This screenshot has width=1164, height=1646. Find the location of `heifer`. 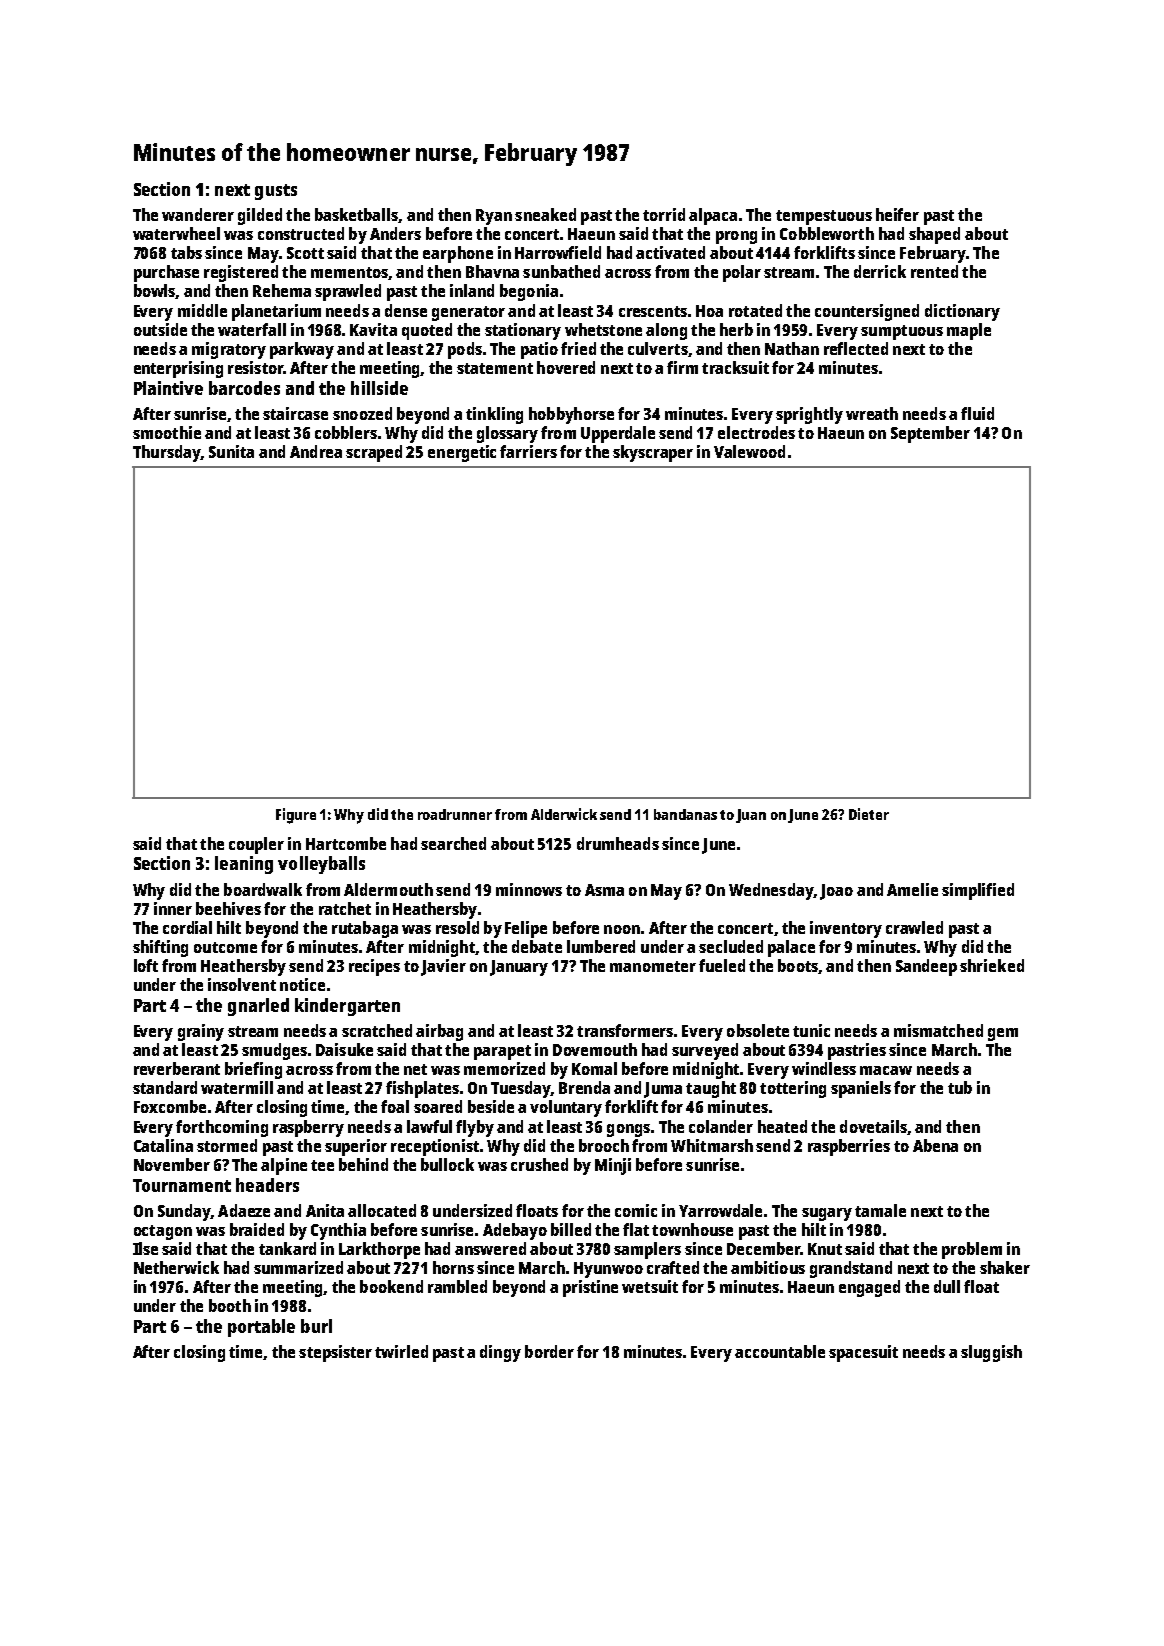

heifer is located at coordinates (897, 214).
